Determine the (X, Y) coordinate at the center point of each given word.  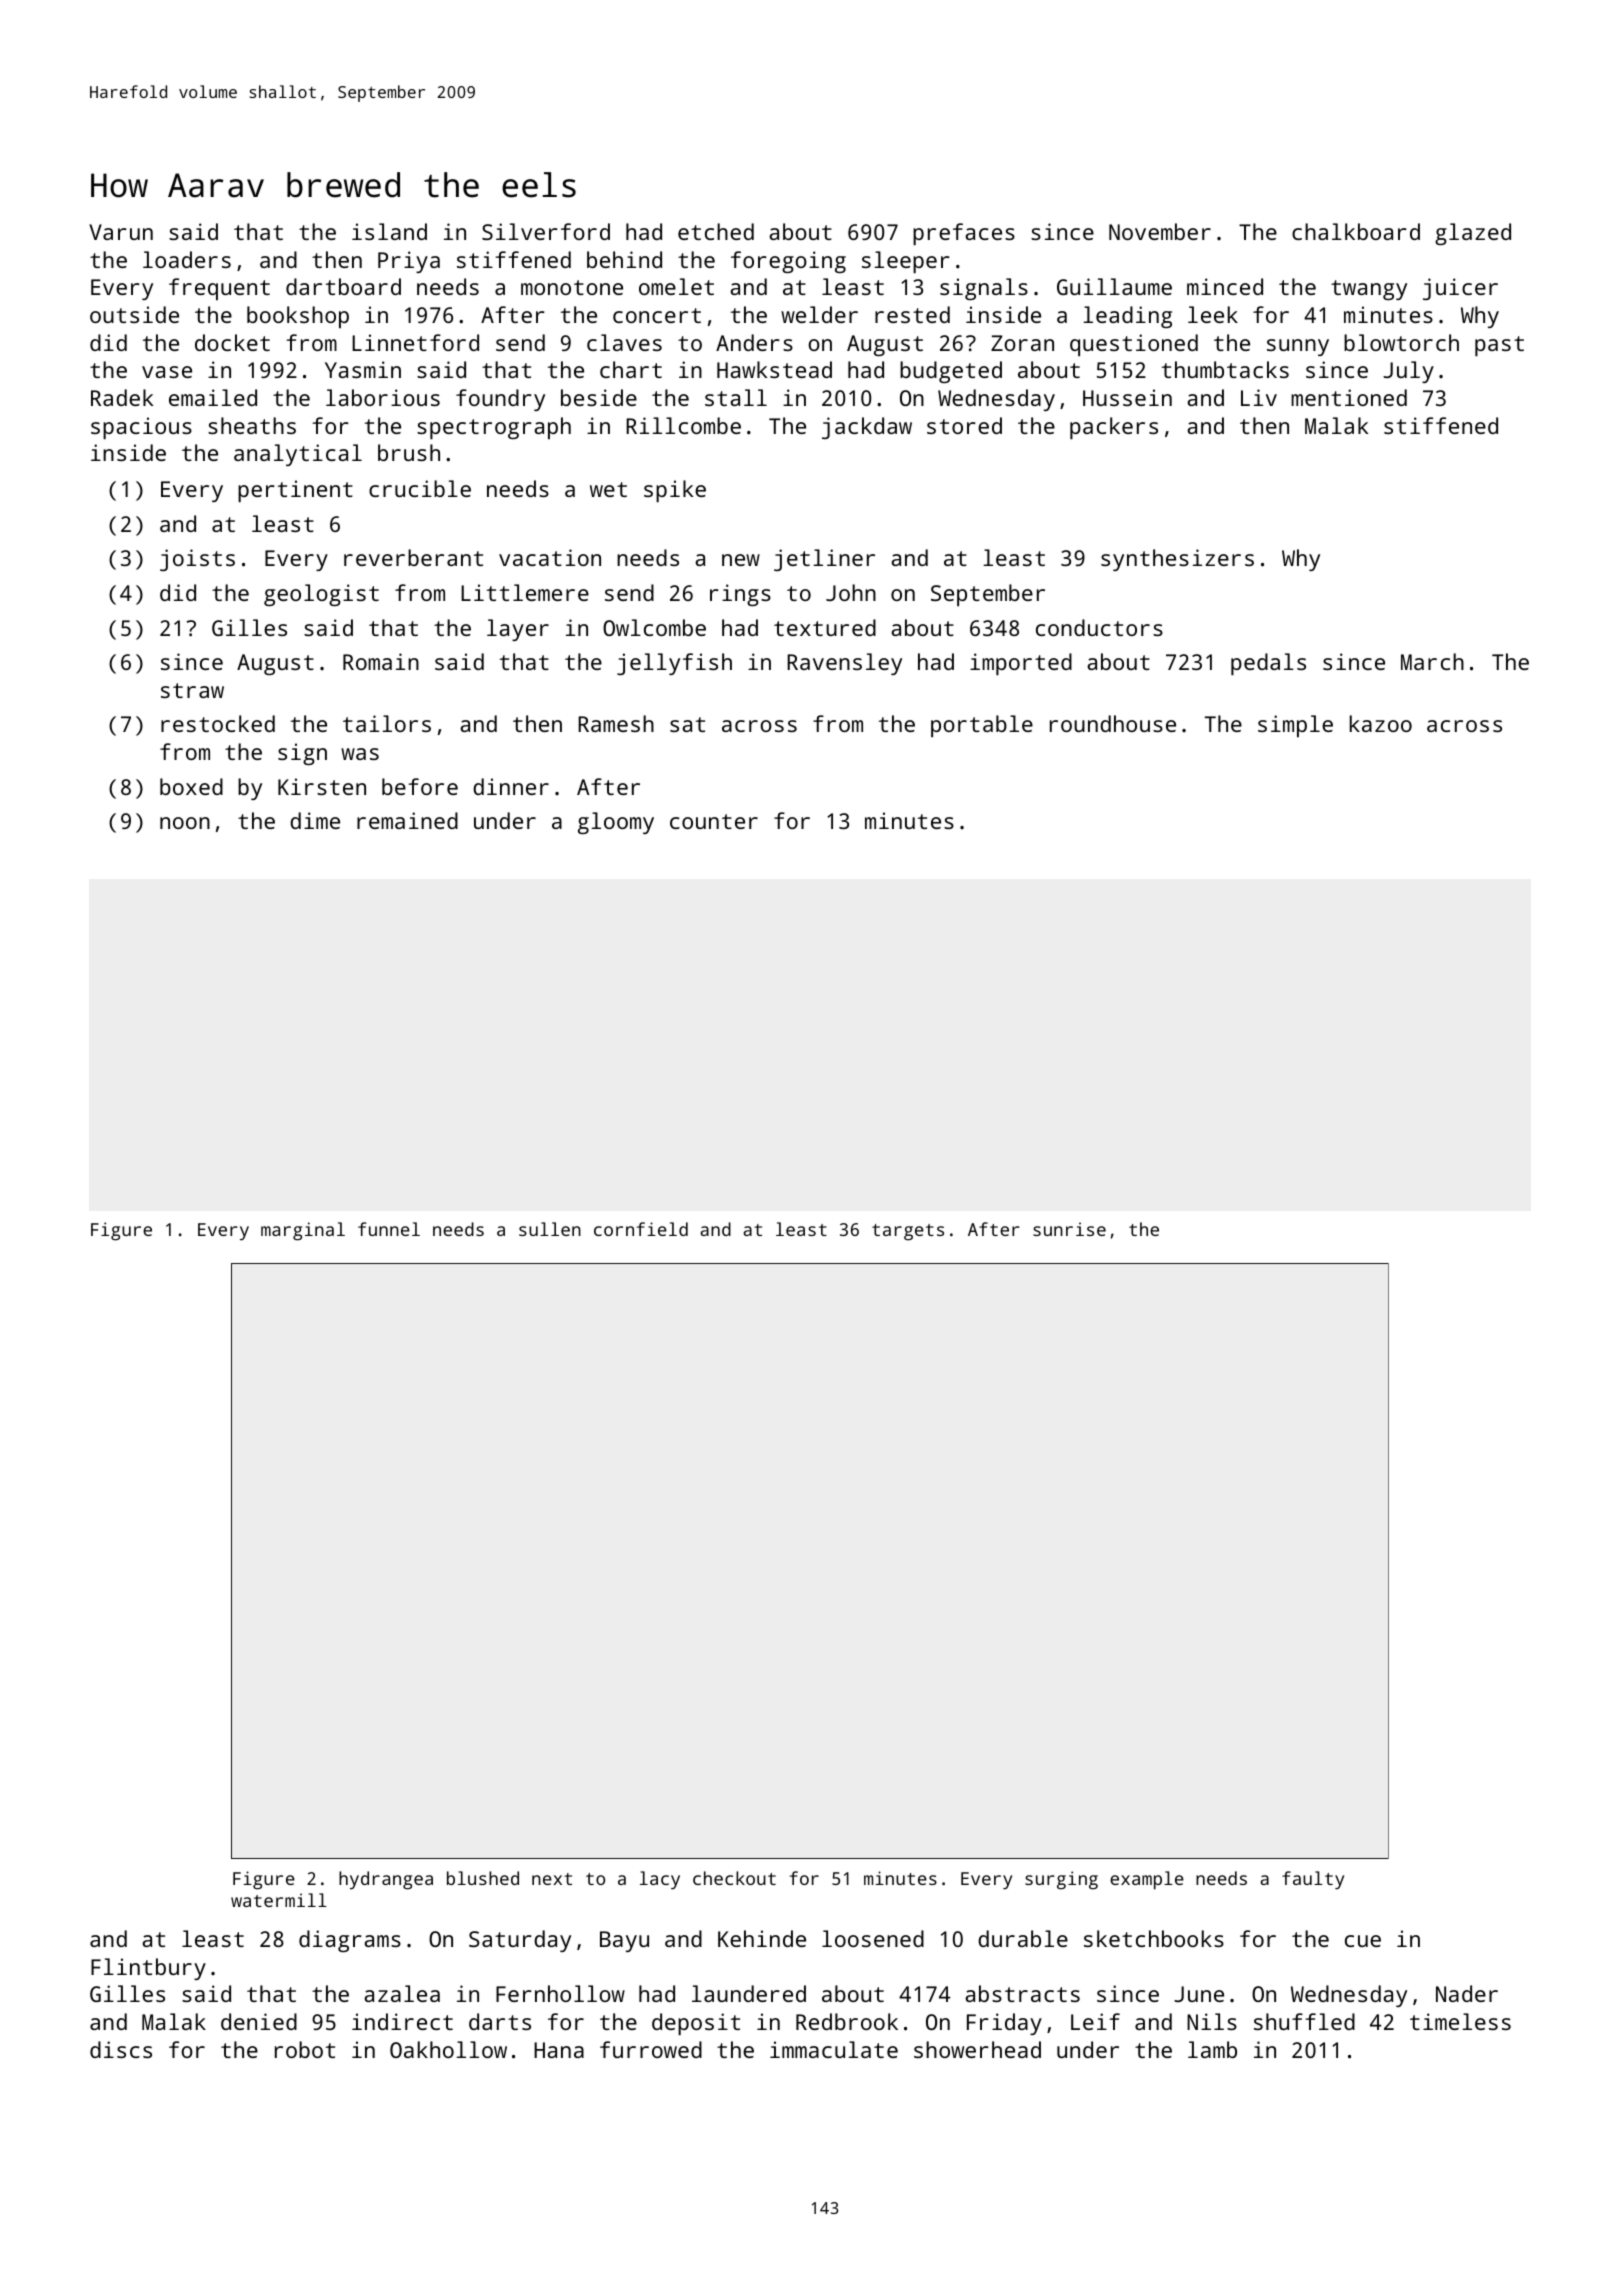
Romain (381, 661)
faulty (1313, 1880)
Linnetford (415, 342)
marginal (303, 1231)
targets (908, 1232)
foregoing (788, 262)
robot (305, 2049)
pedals (1268, 664)
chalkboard (1356, 231)
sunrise (1069, 1229)
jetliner (824, 560)
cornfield (641, 1229)
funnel (389, 1229)
